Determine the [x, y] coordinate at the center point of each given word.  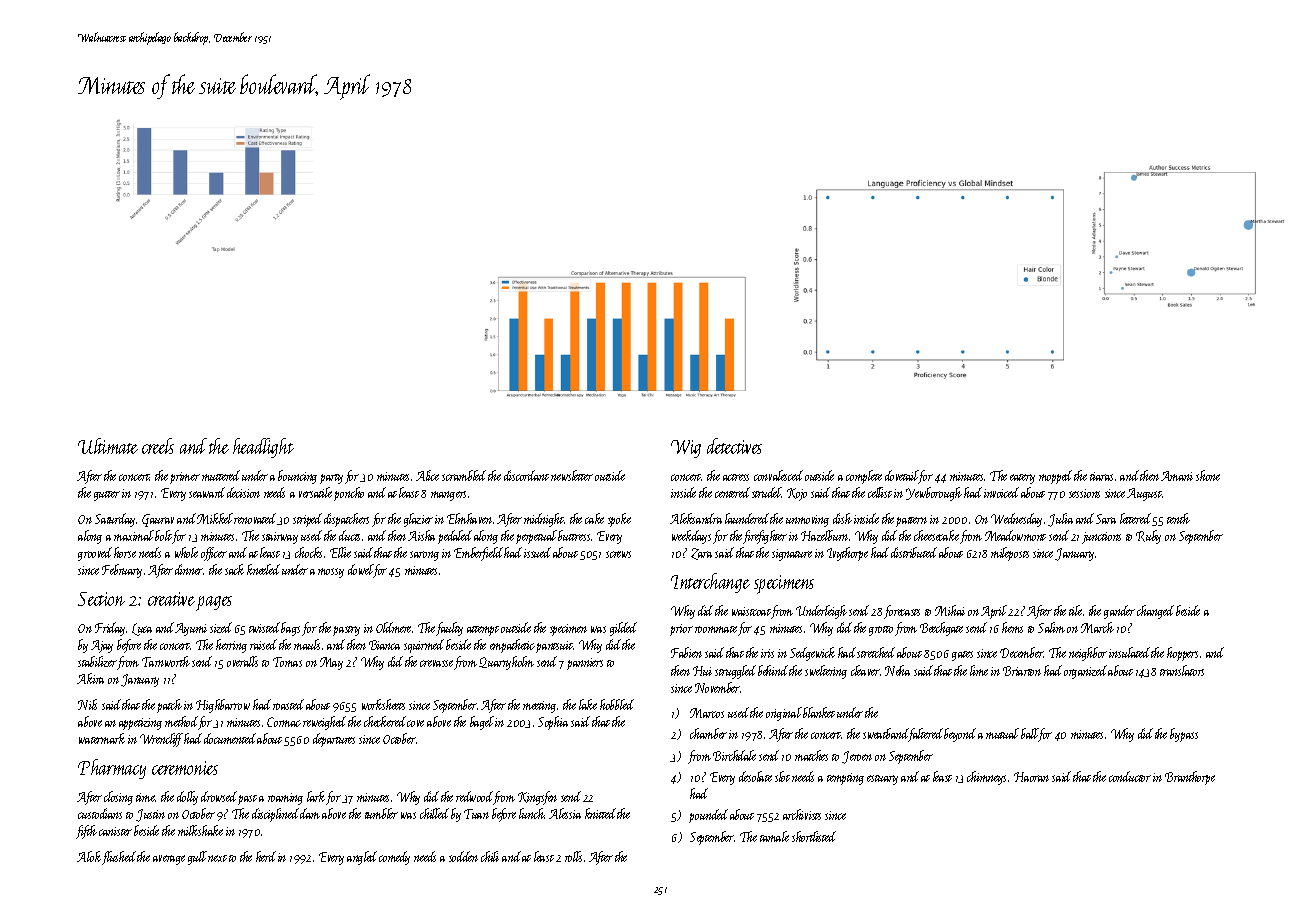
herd [266, 856]
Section [101, 599]
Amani [1177, 476]
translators [1182, 670]
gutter [107, 496]
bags [290, 629]
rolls [573, 856]
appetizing [140, 724]
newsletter [572, 475]
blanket [819, 712]
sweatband [886, 735]
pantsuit [554, 647]
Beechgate [941, 629]
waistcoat [751, 611]
